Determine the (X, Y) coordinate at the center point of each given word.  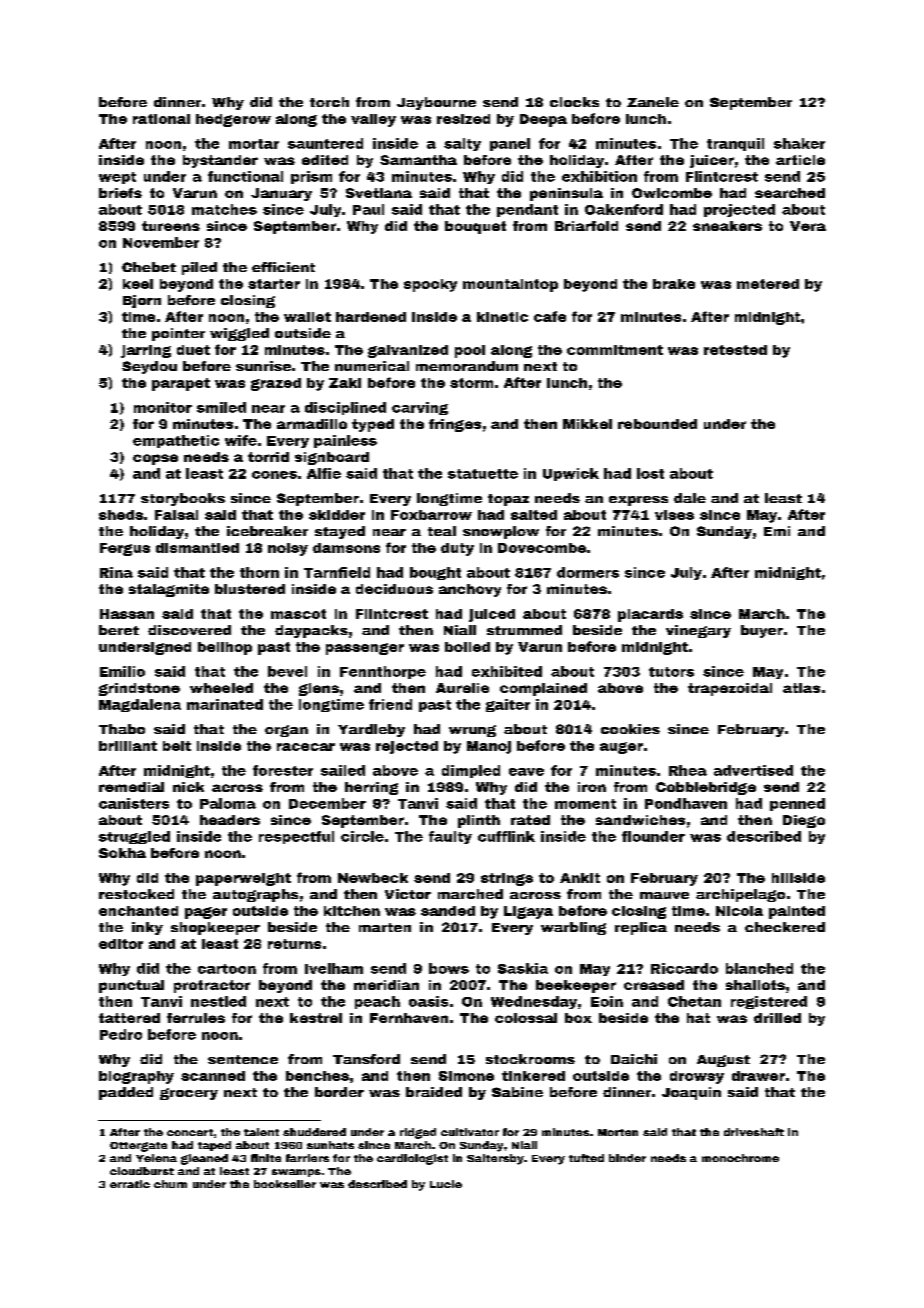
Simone (466, 1076)
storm (471, 383)
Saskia (523, 968)
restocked (136, 894)
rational (161, 119)
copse (155, 459)
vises (674, 515)
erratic (130, 1184)
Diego (804, 821)
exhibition (599, 176)
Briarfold (586, 226)
